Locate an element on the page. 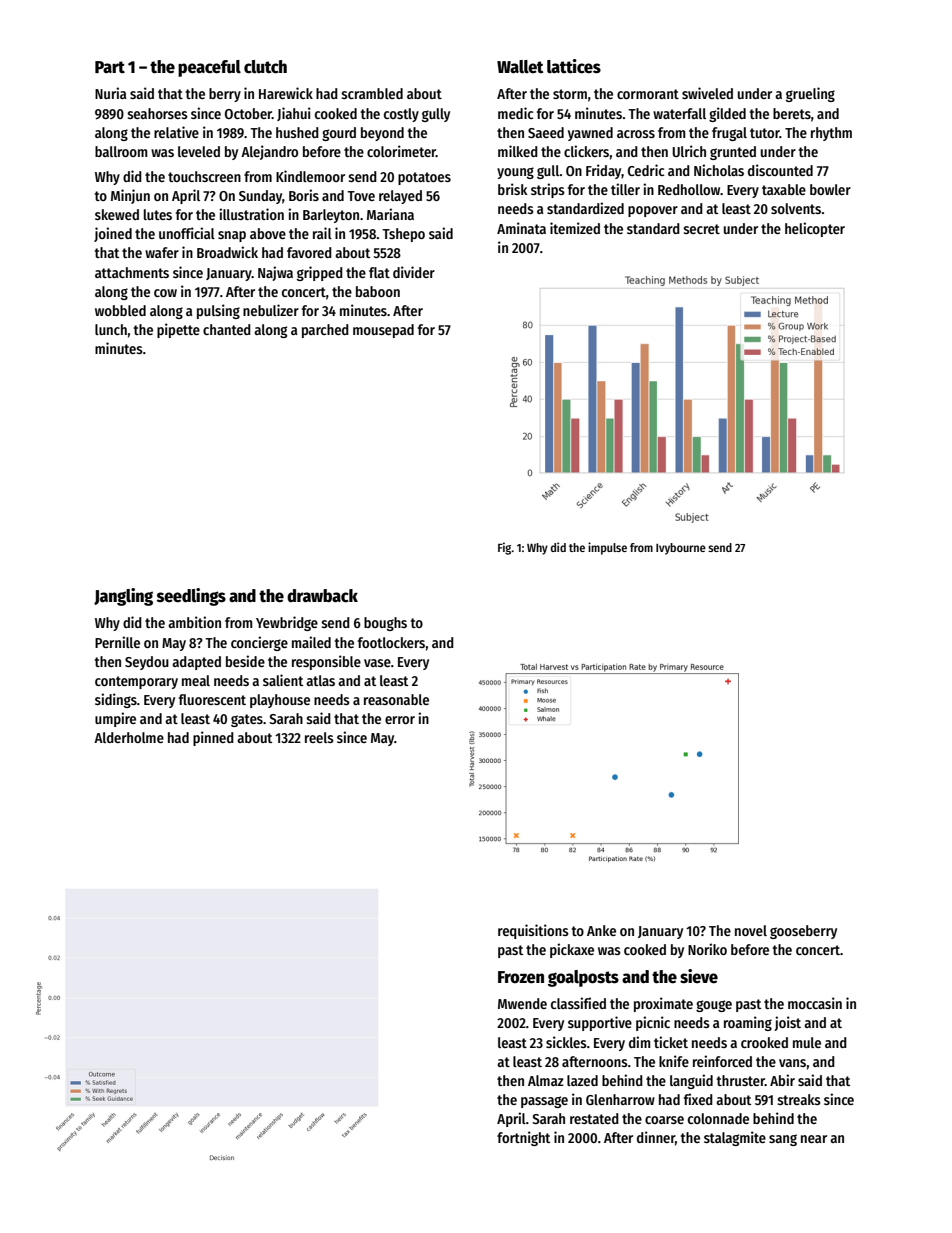  drawback is located at coordinates (322, 596).
